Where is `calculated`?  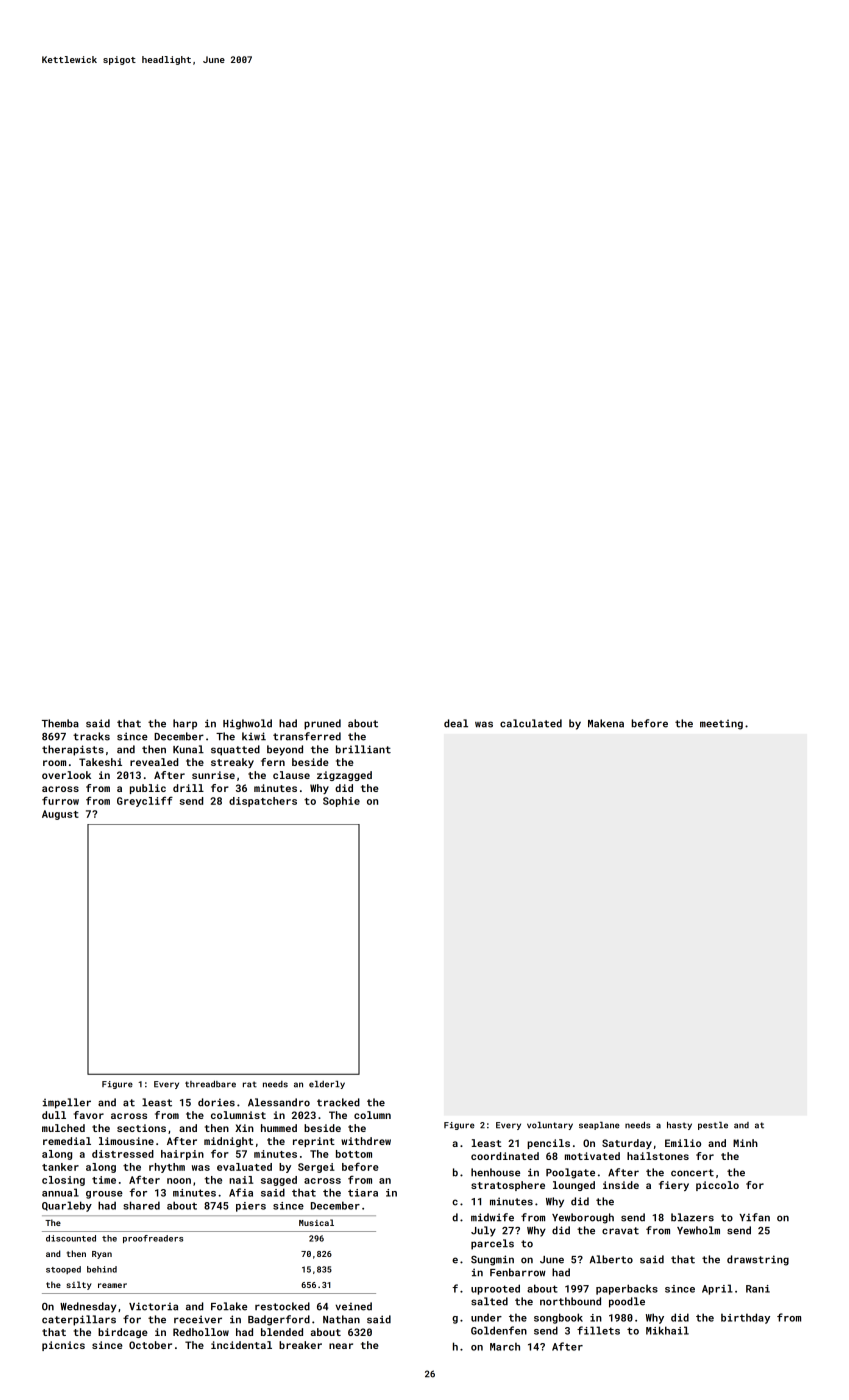
calculated is located at coordinates (531, 723).
